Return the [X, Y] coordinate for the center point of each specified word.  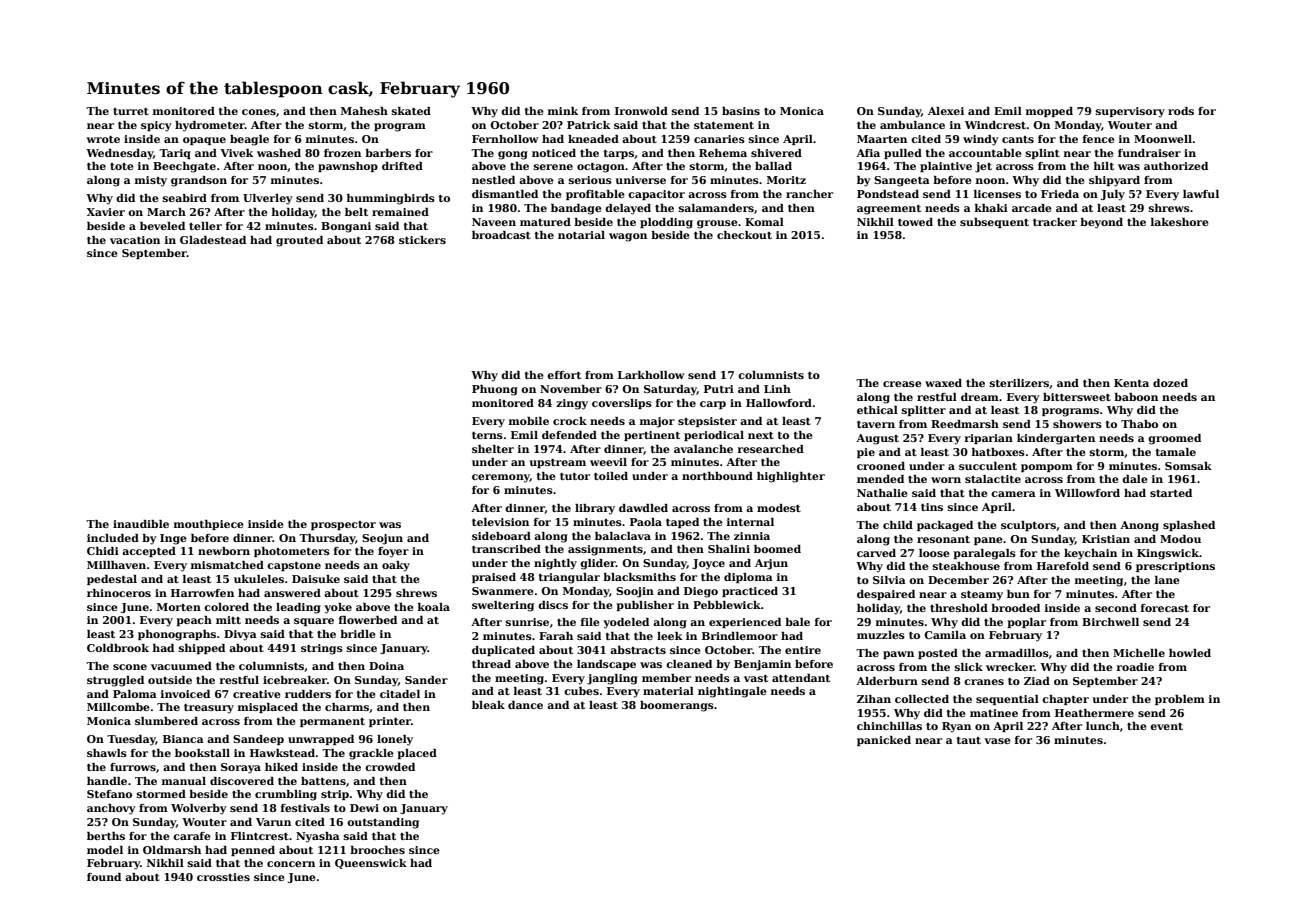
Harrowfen [202, 593]
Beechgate [184, 167]
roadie [1135, 667]
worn [946, 480]
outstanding [383, 823]
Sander [426, 680]
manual [184, 781]
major [657, 422]
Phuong [495, 390]
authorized [1176, 166]
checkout [744, 235]
